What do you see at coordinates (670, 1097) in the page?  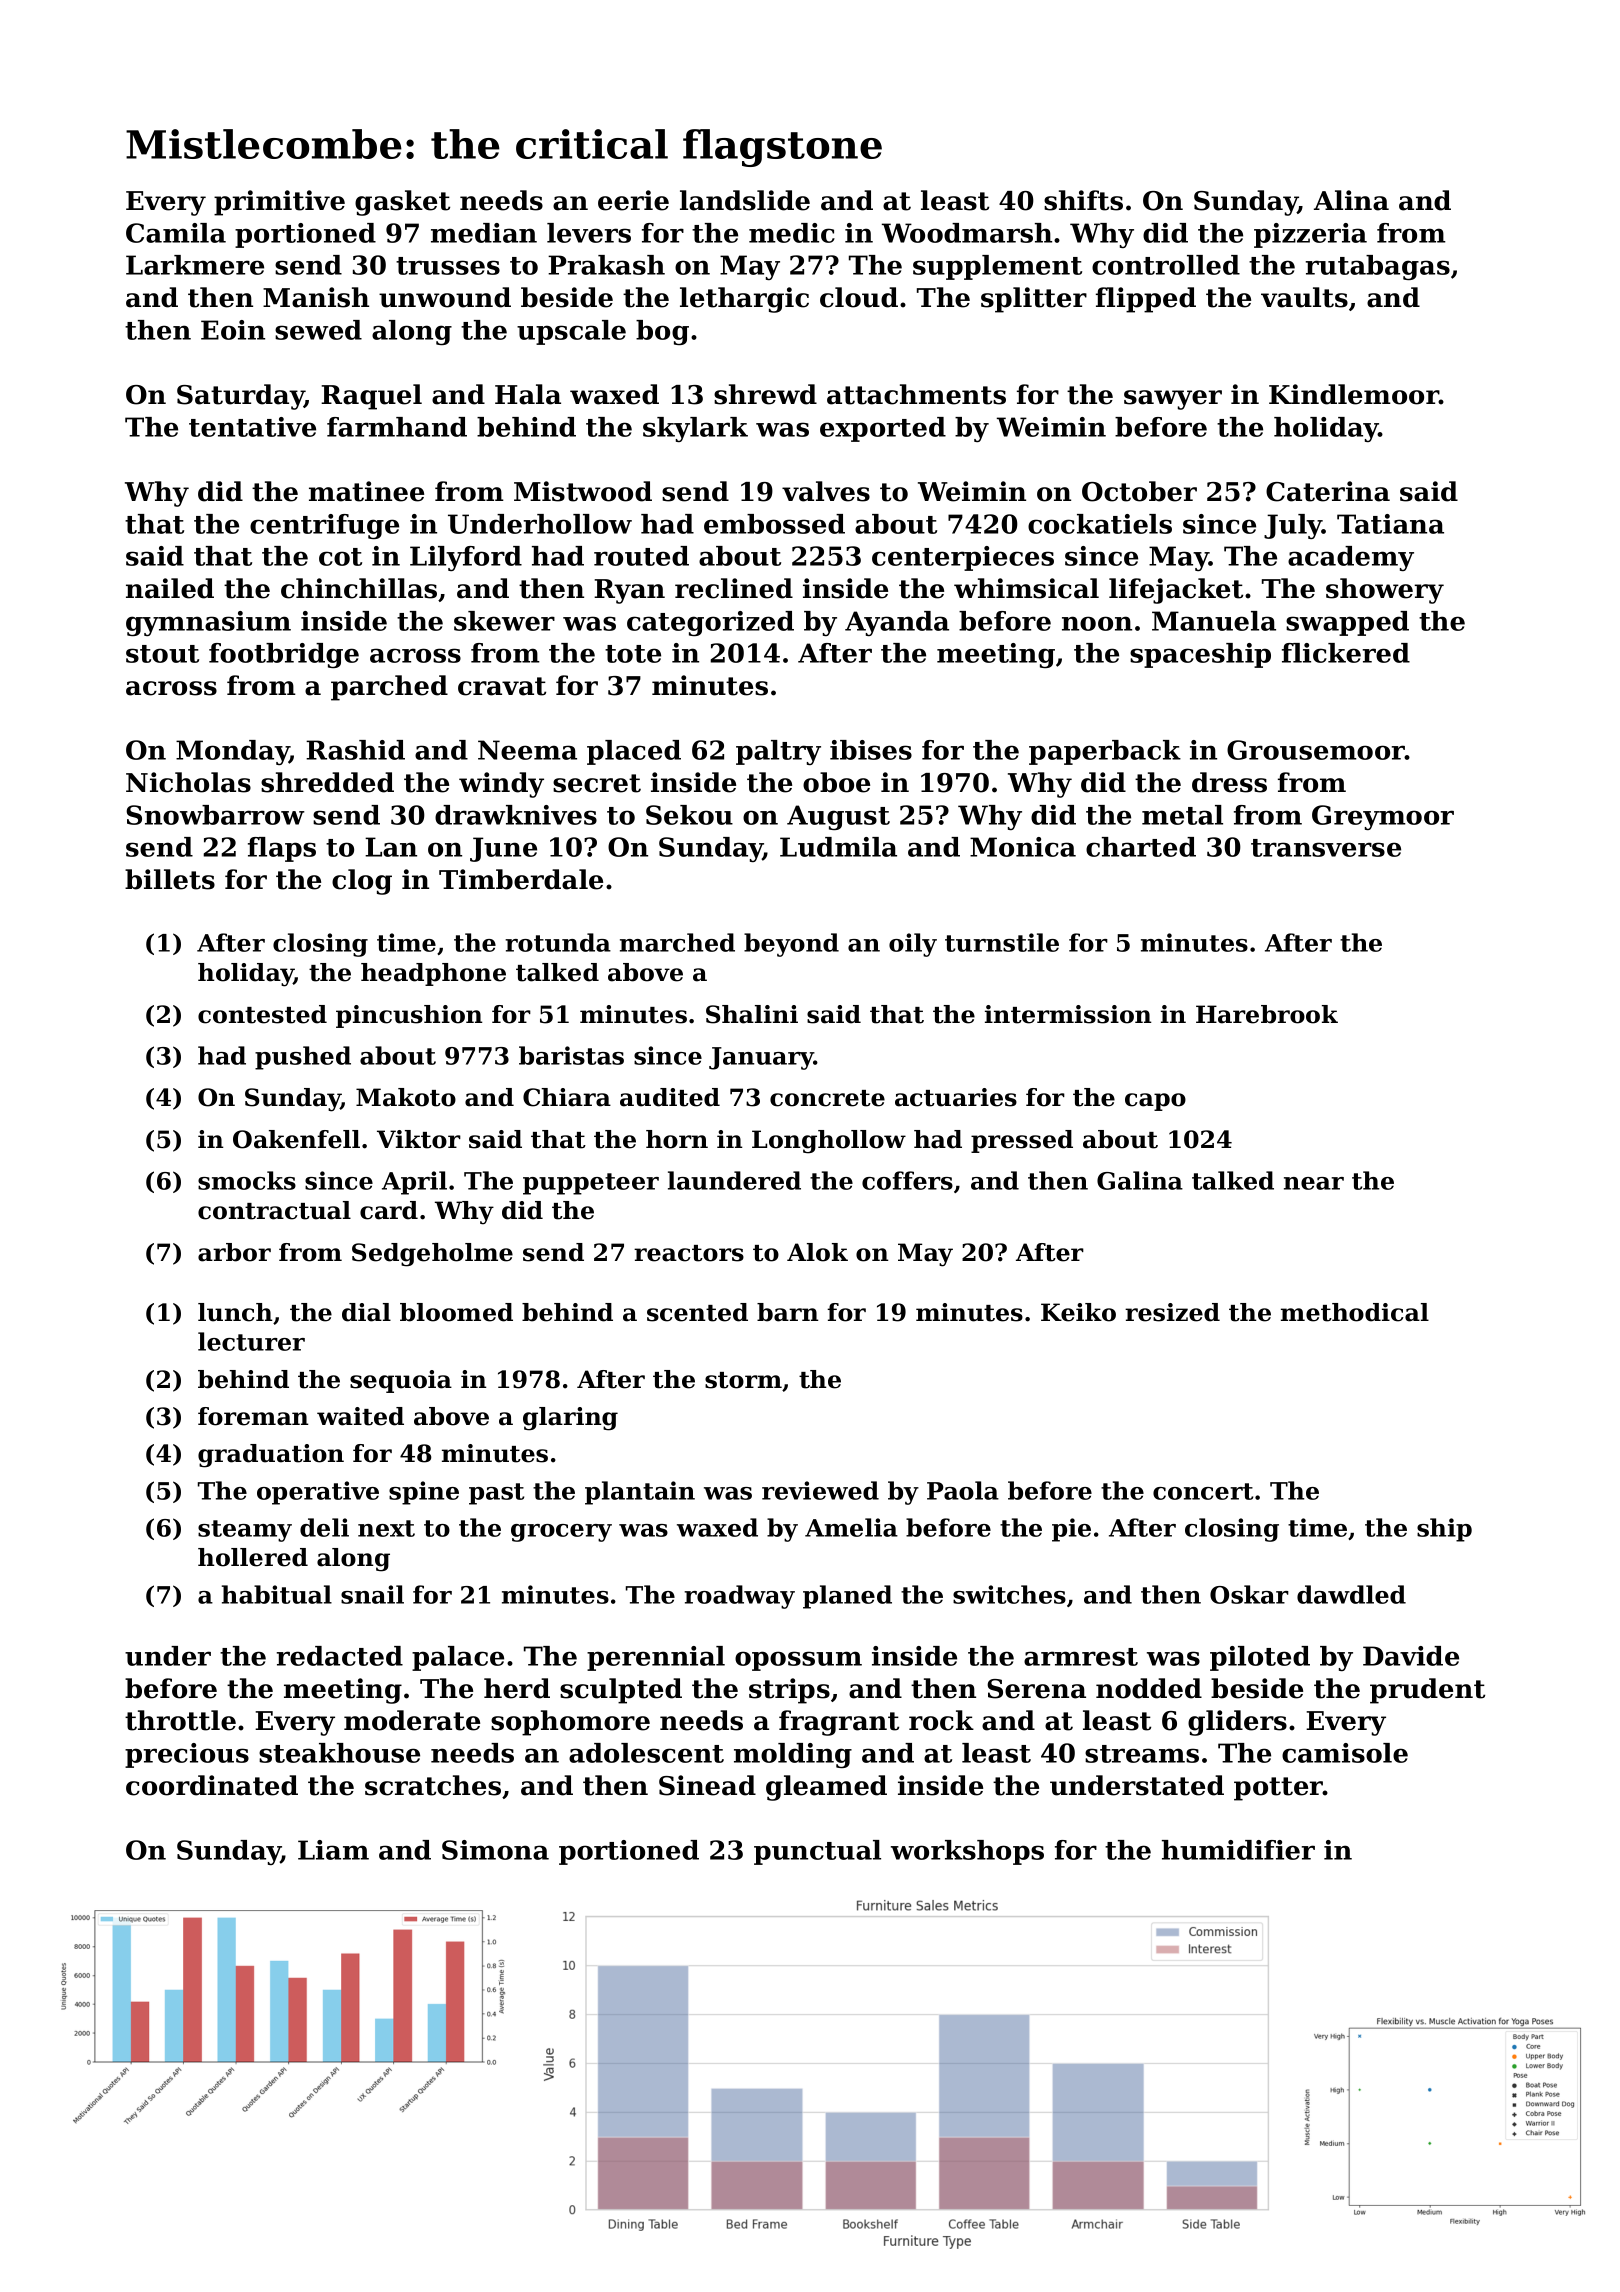 I see `audited` at bounding box center [670, 1097].
